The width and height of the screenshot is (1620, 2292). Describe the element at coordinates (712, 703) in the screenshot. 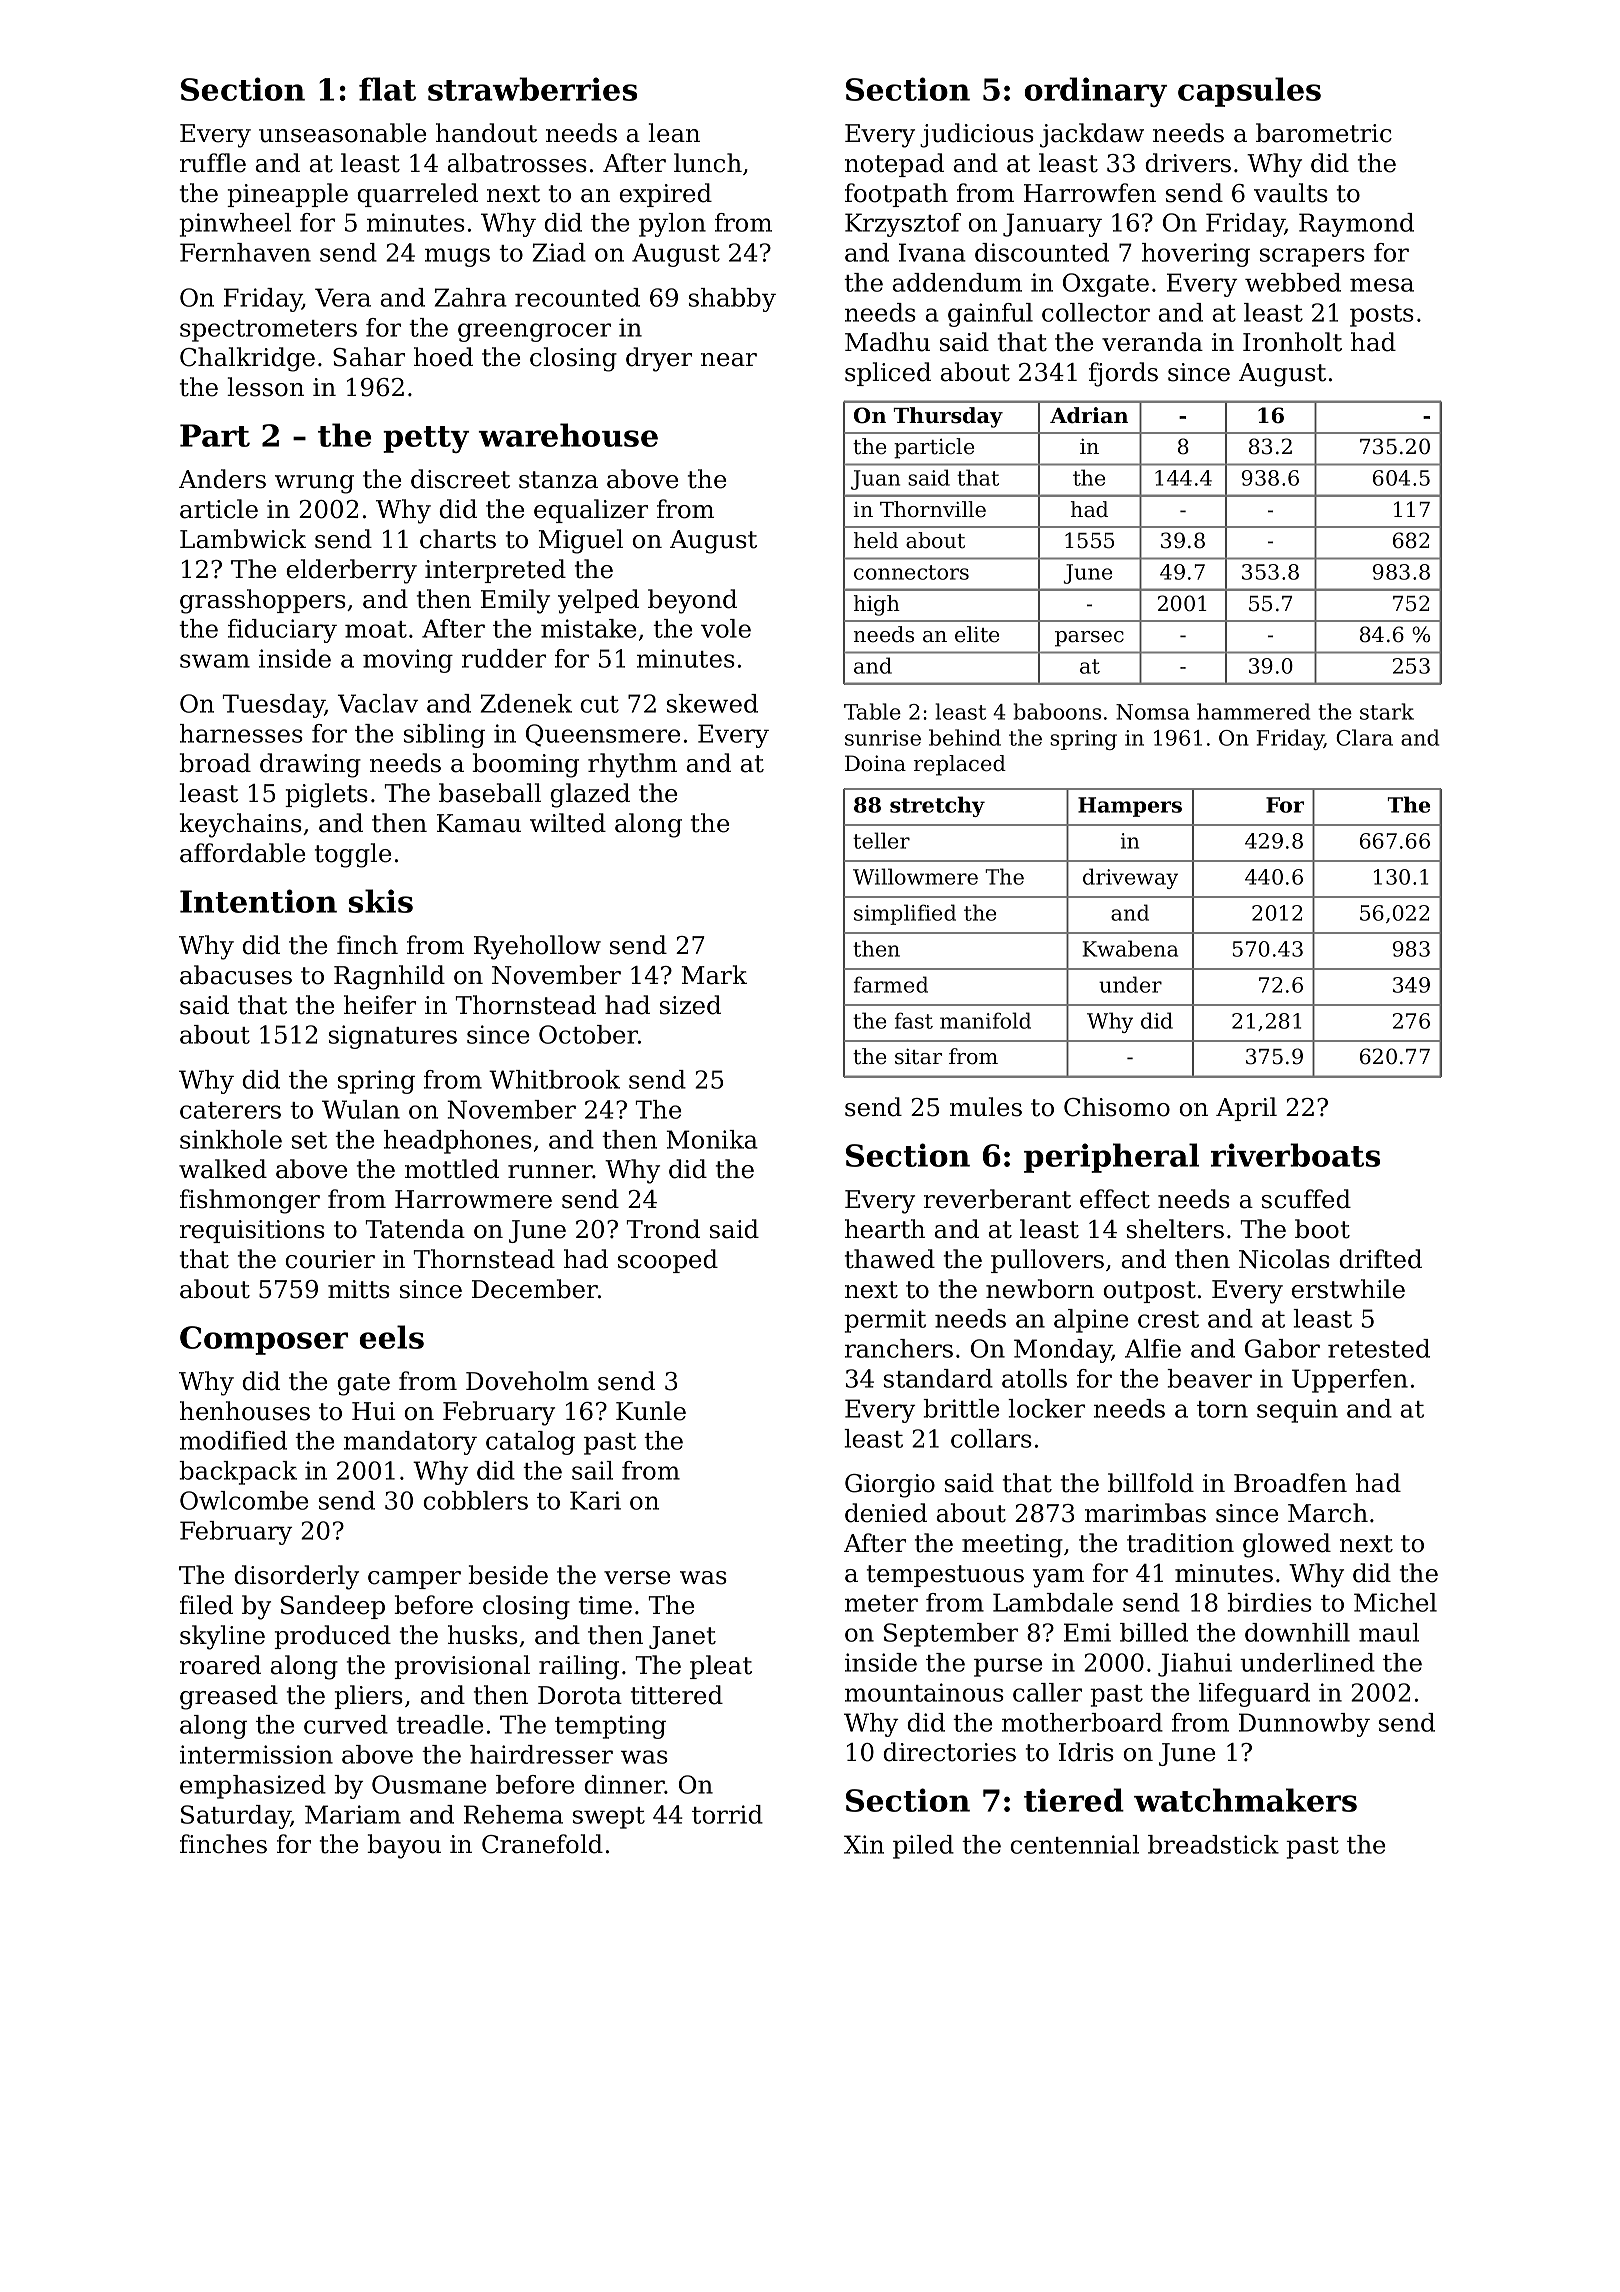

I see `skewed` at that location.
